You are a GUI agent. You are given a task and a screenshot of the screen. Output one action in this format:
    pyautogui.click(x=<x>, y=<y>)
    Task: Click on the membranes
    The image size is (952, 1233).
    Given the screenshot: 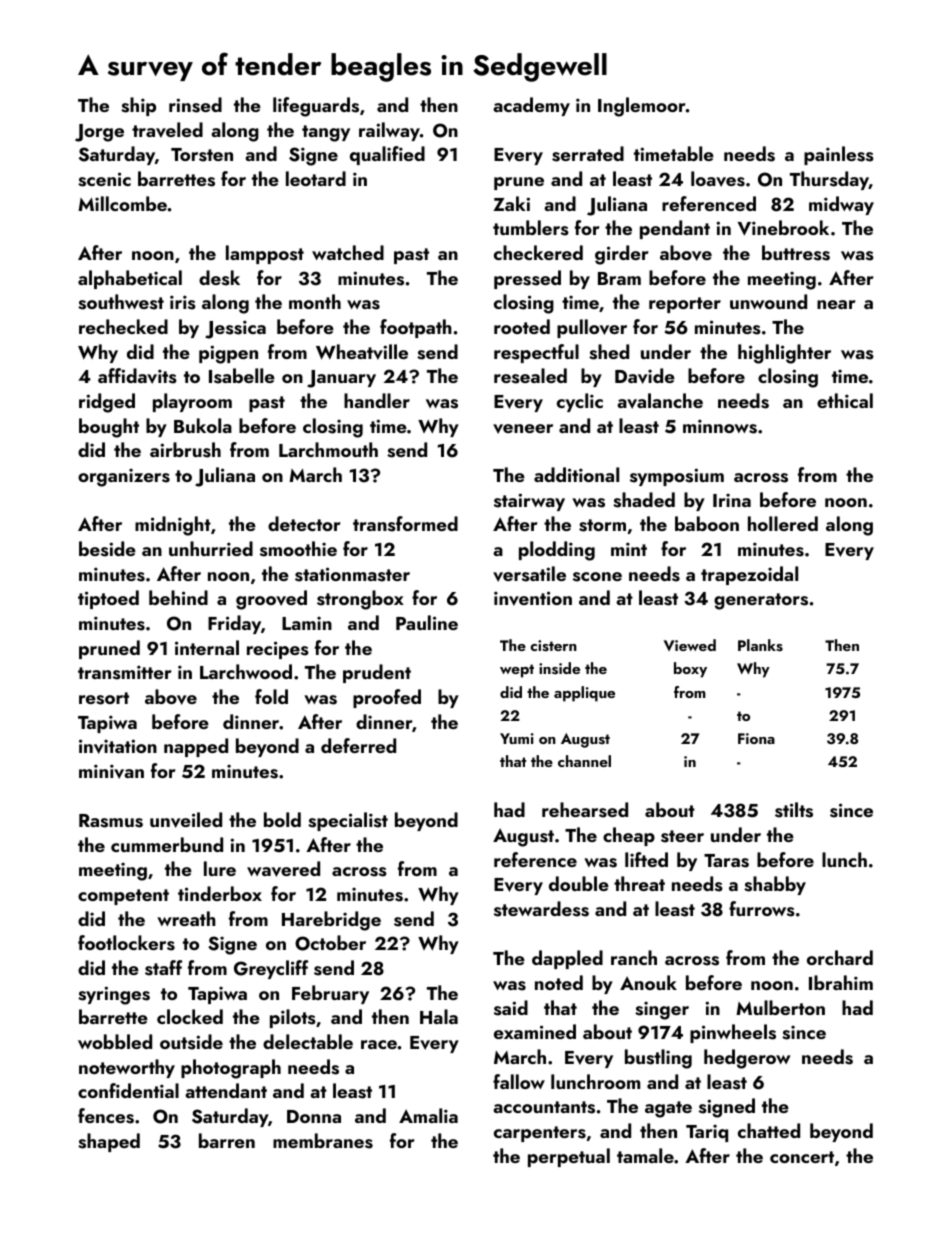 What is the action you would take?
    pyautogui.click(x=323, y=1141)
